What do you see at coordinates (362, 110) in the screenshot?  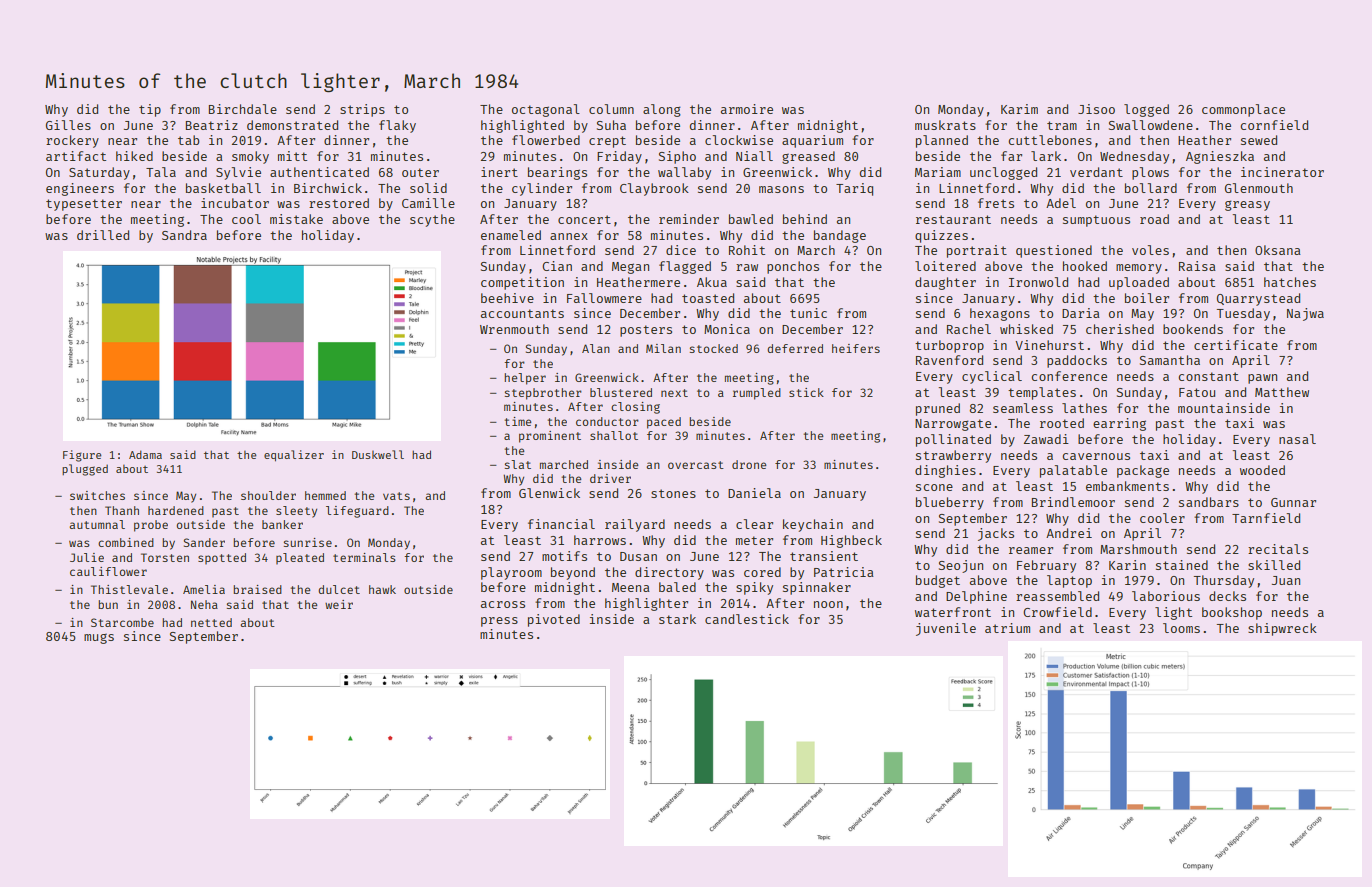 I see `strips` at bounding box center [362, 110].
